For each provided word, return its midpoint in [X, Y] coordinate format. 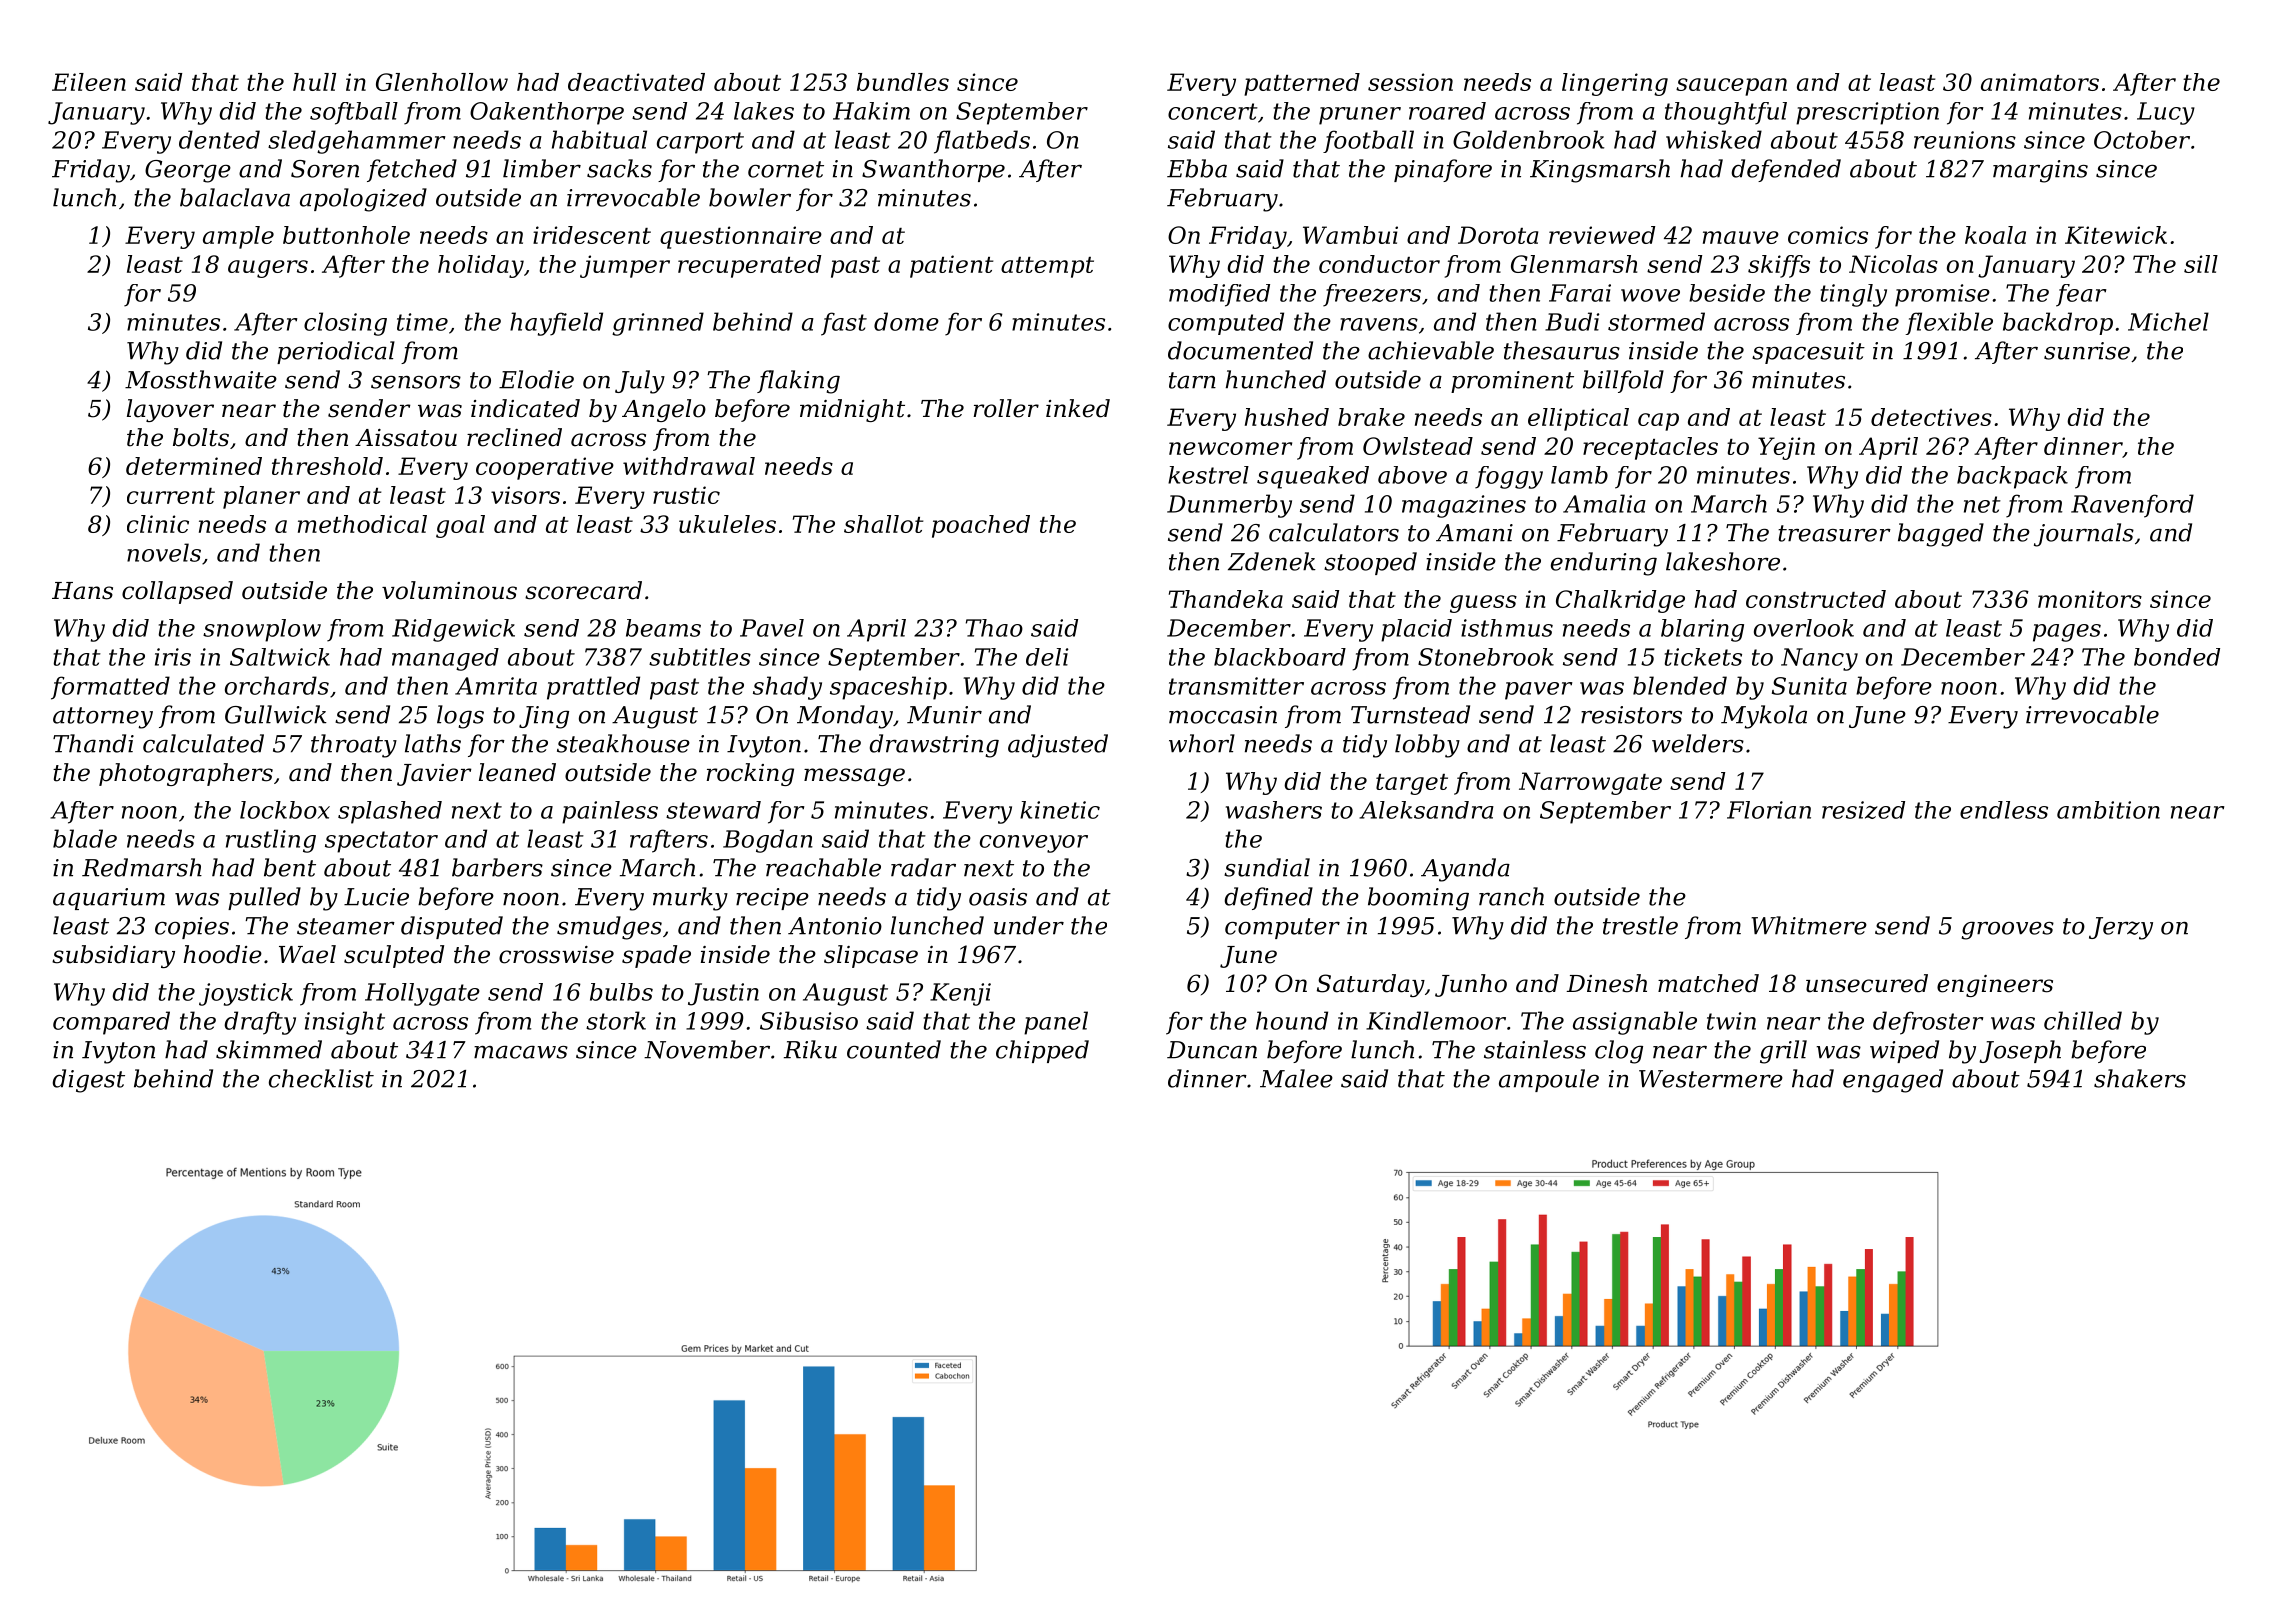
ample [238, 237]
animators [2040, 82]
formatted [110, 688]
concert [1213, 111]
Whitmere [1809, 925]
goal [460, 526]
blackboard [1280, 657]
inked [1078, 408]
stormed [1656, 321]
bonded [2177, 657]
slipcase [871, 956]
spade [656, 956]
